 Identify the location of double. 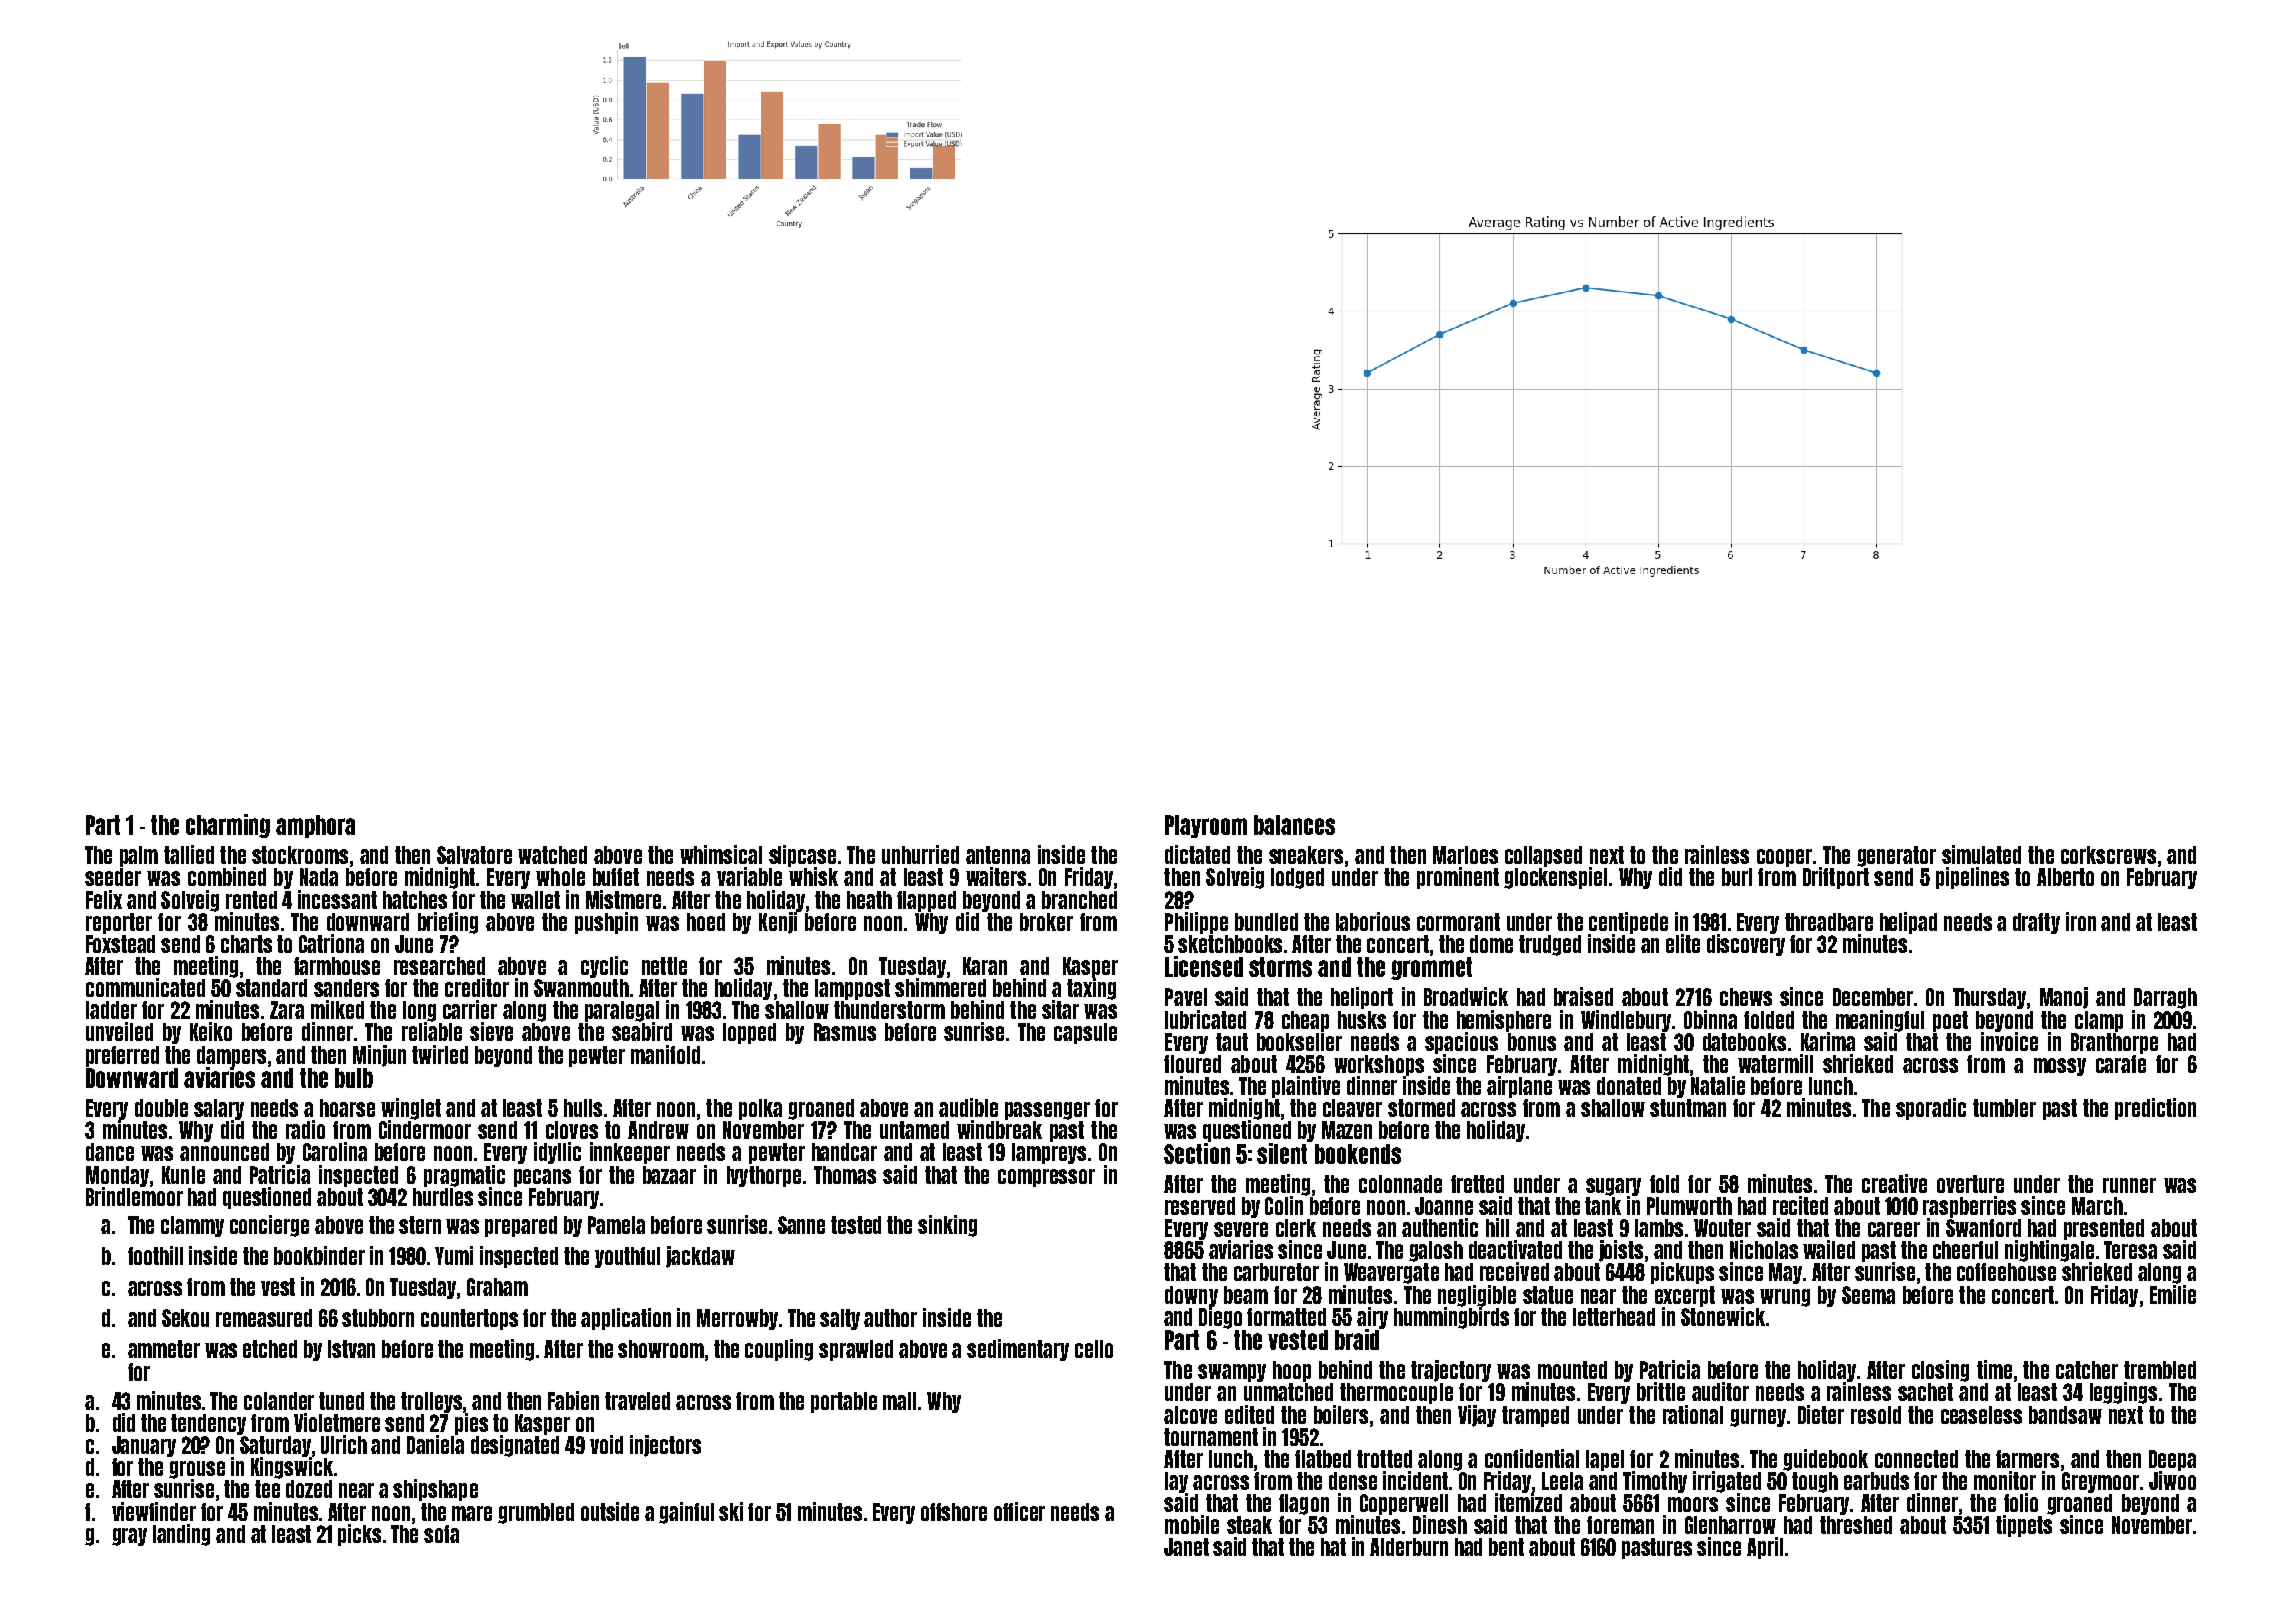
(161, 1108).
